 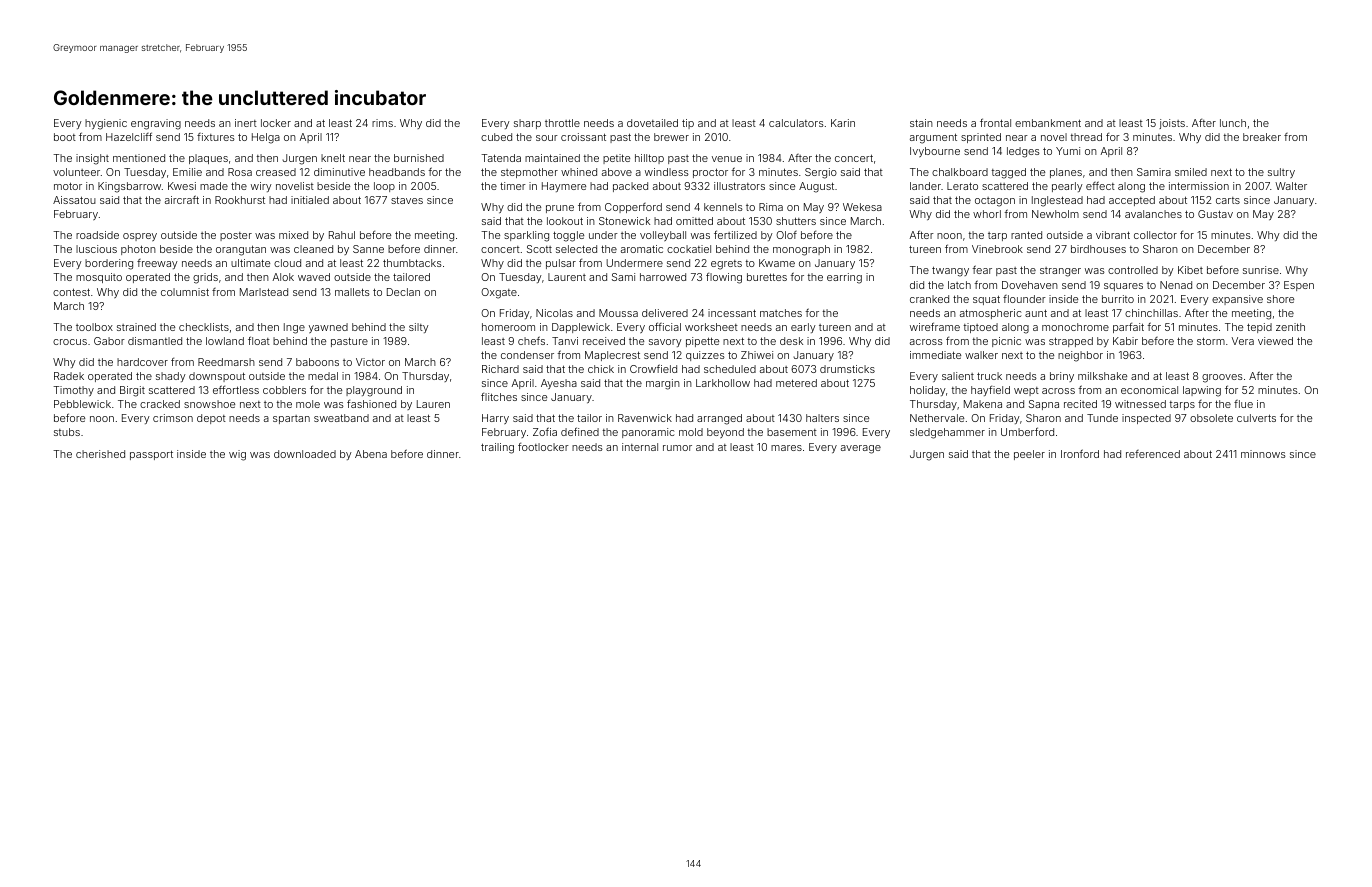 What do you see at coordinates (185, 292) in the page?
I see `columnist` at bounding box center [185, 292].
